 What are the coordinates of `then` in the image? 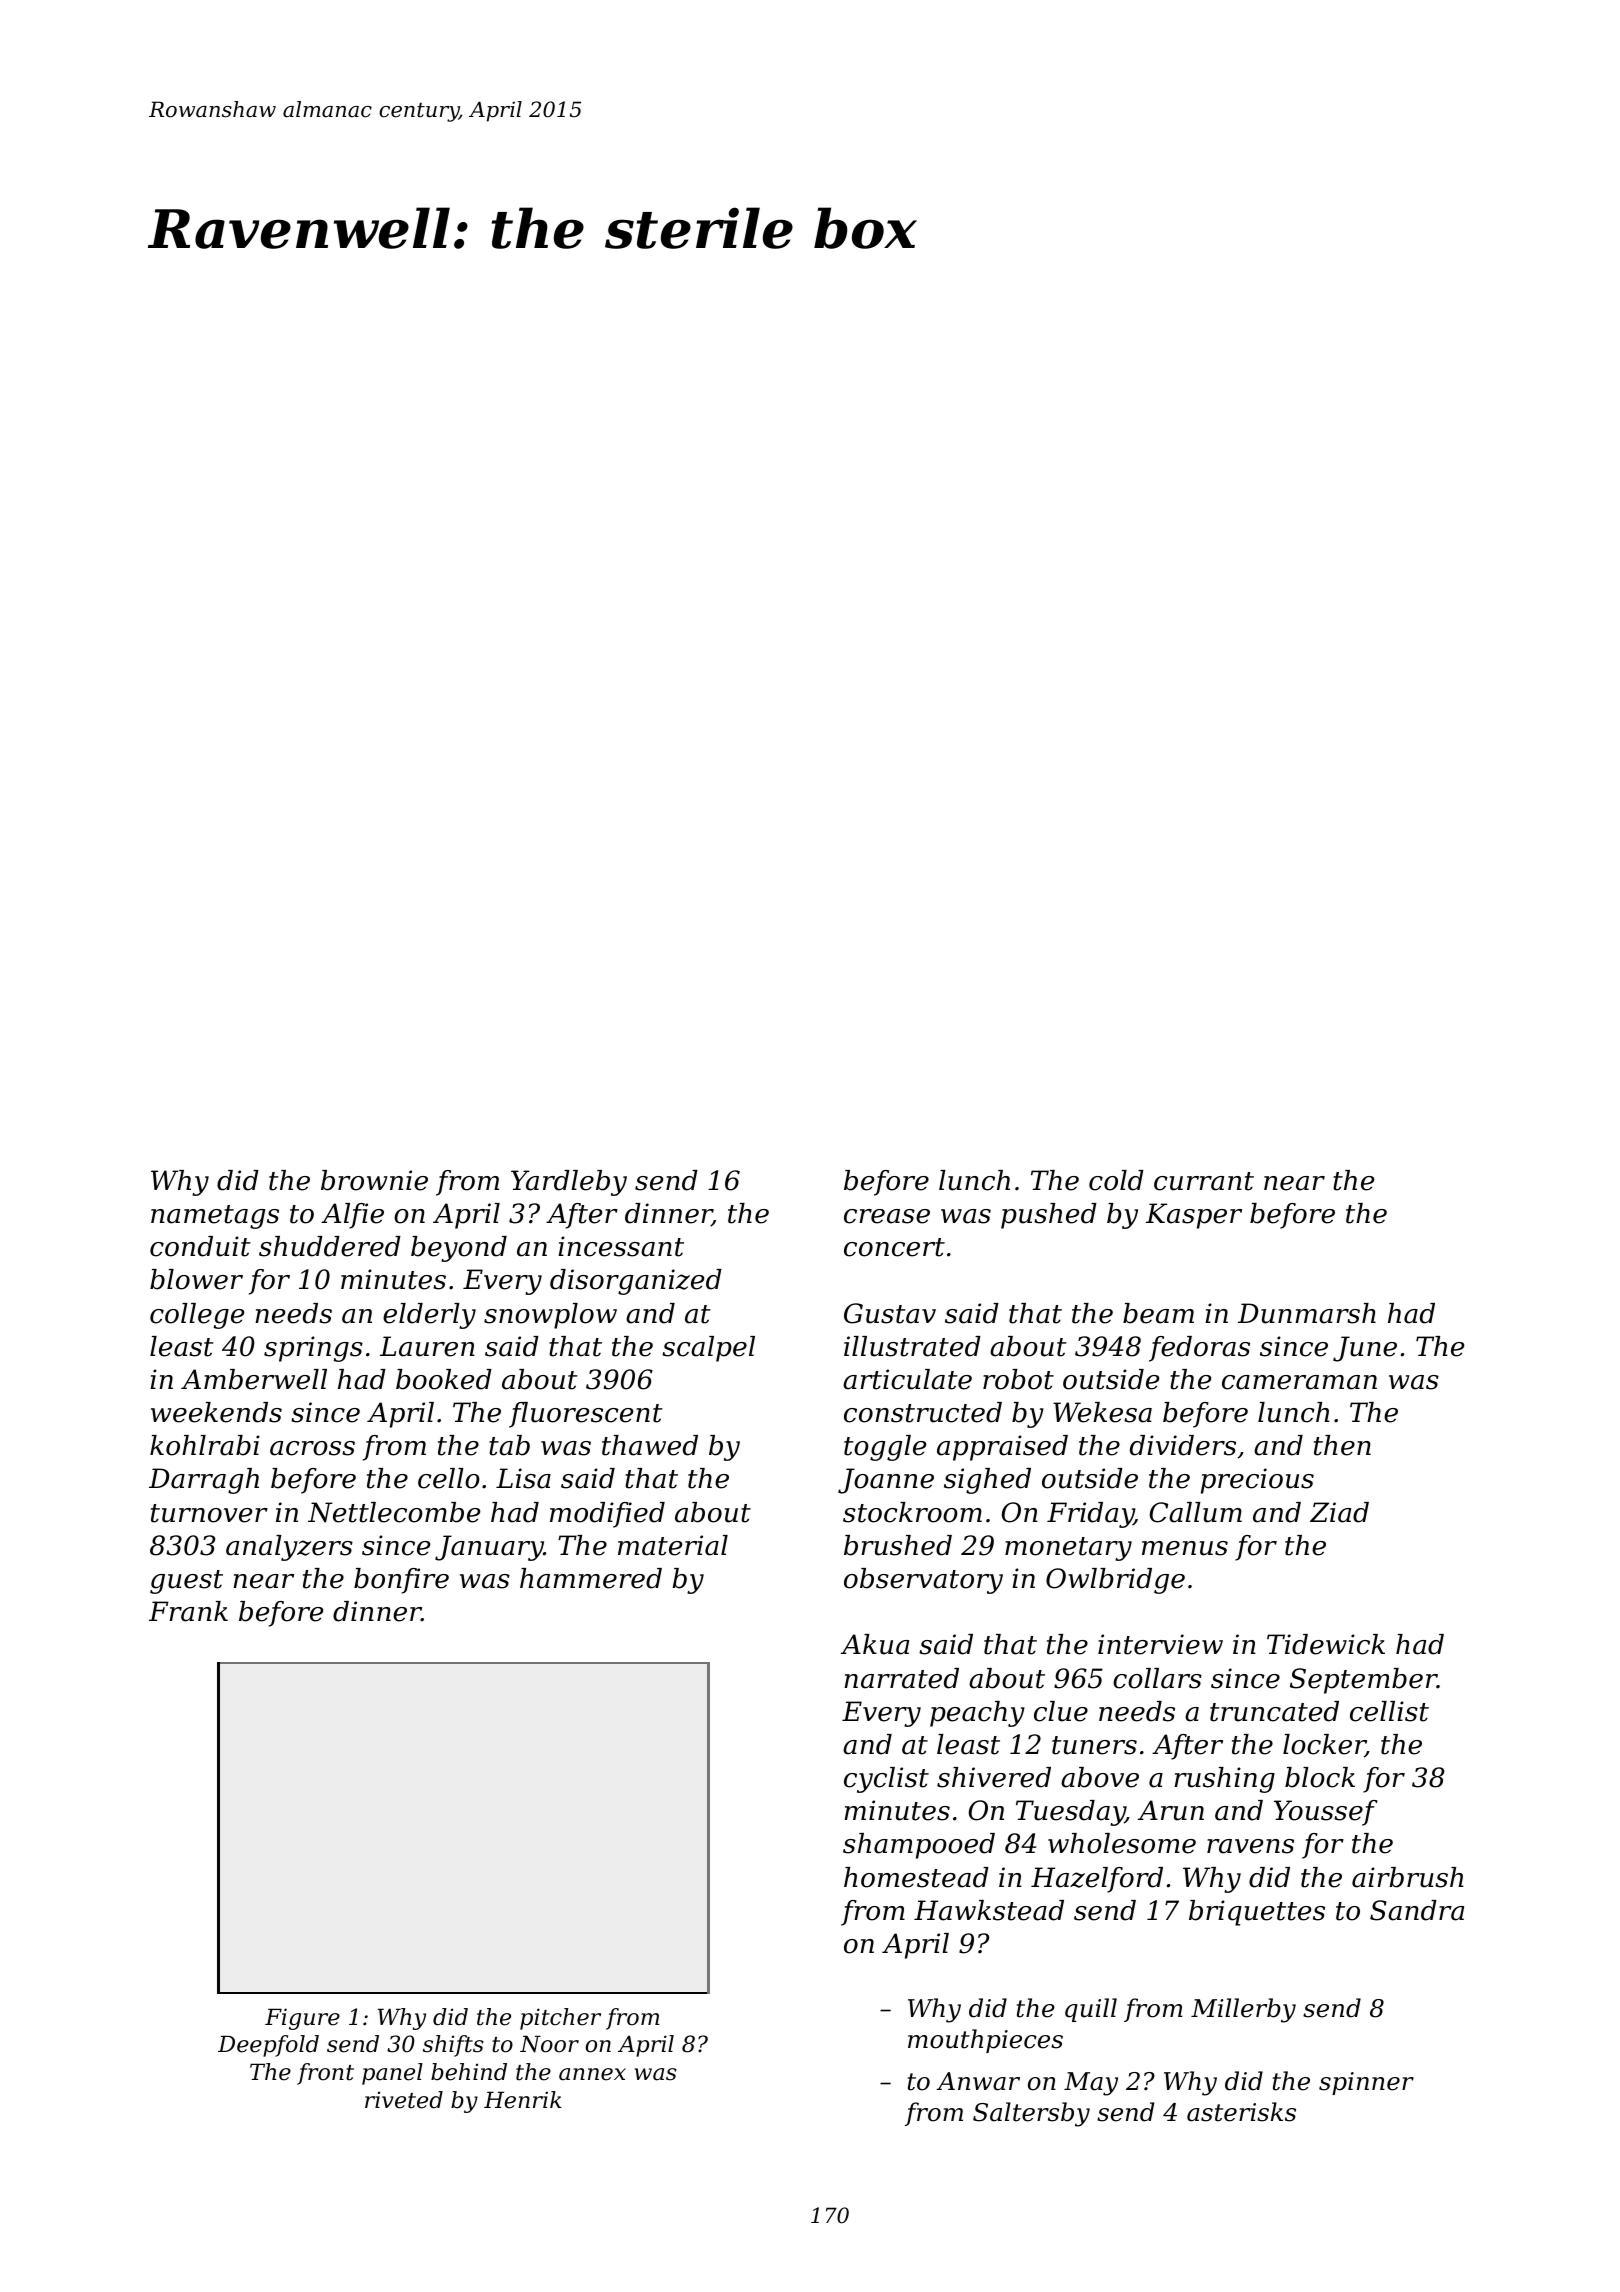 It's located at (1342, 1445).
